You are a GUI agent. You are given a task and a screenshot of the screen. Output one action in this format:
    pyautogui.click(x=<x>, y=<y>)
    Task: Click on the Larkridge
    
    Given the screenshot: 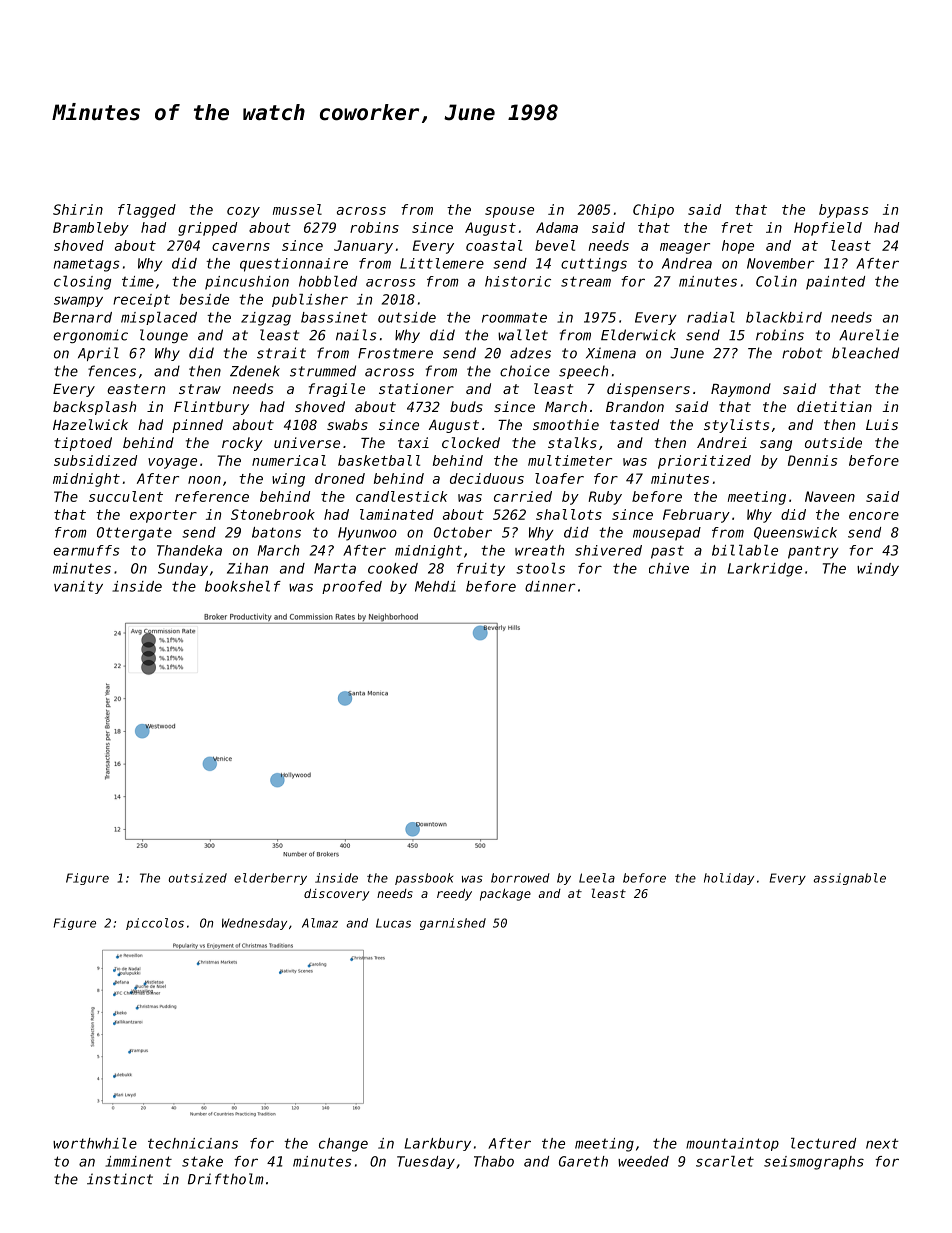 What is the action you would take?
    pyautogui.click(x=764, y=570)
